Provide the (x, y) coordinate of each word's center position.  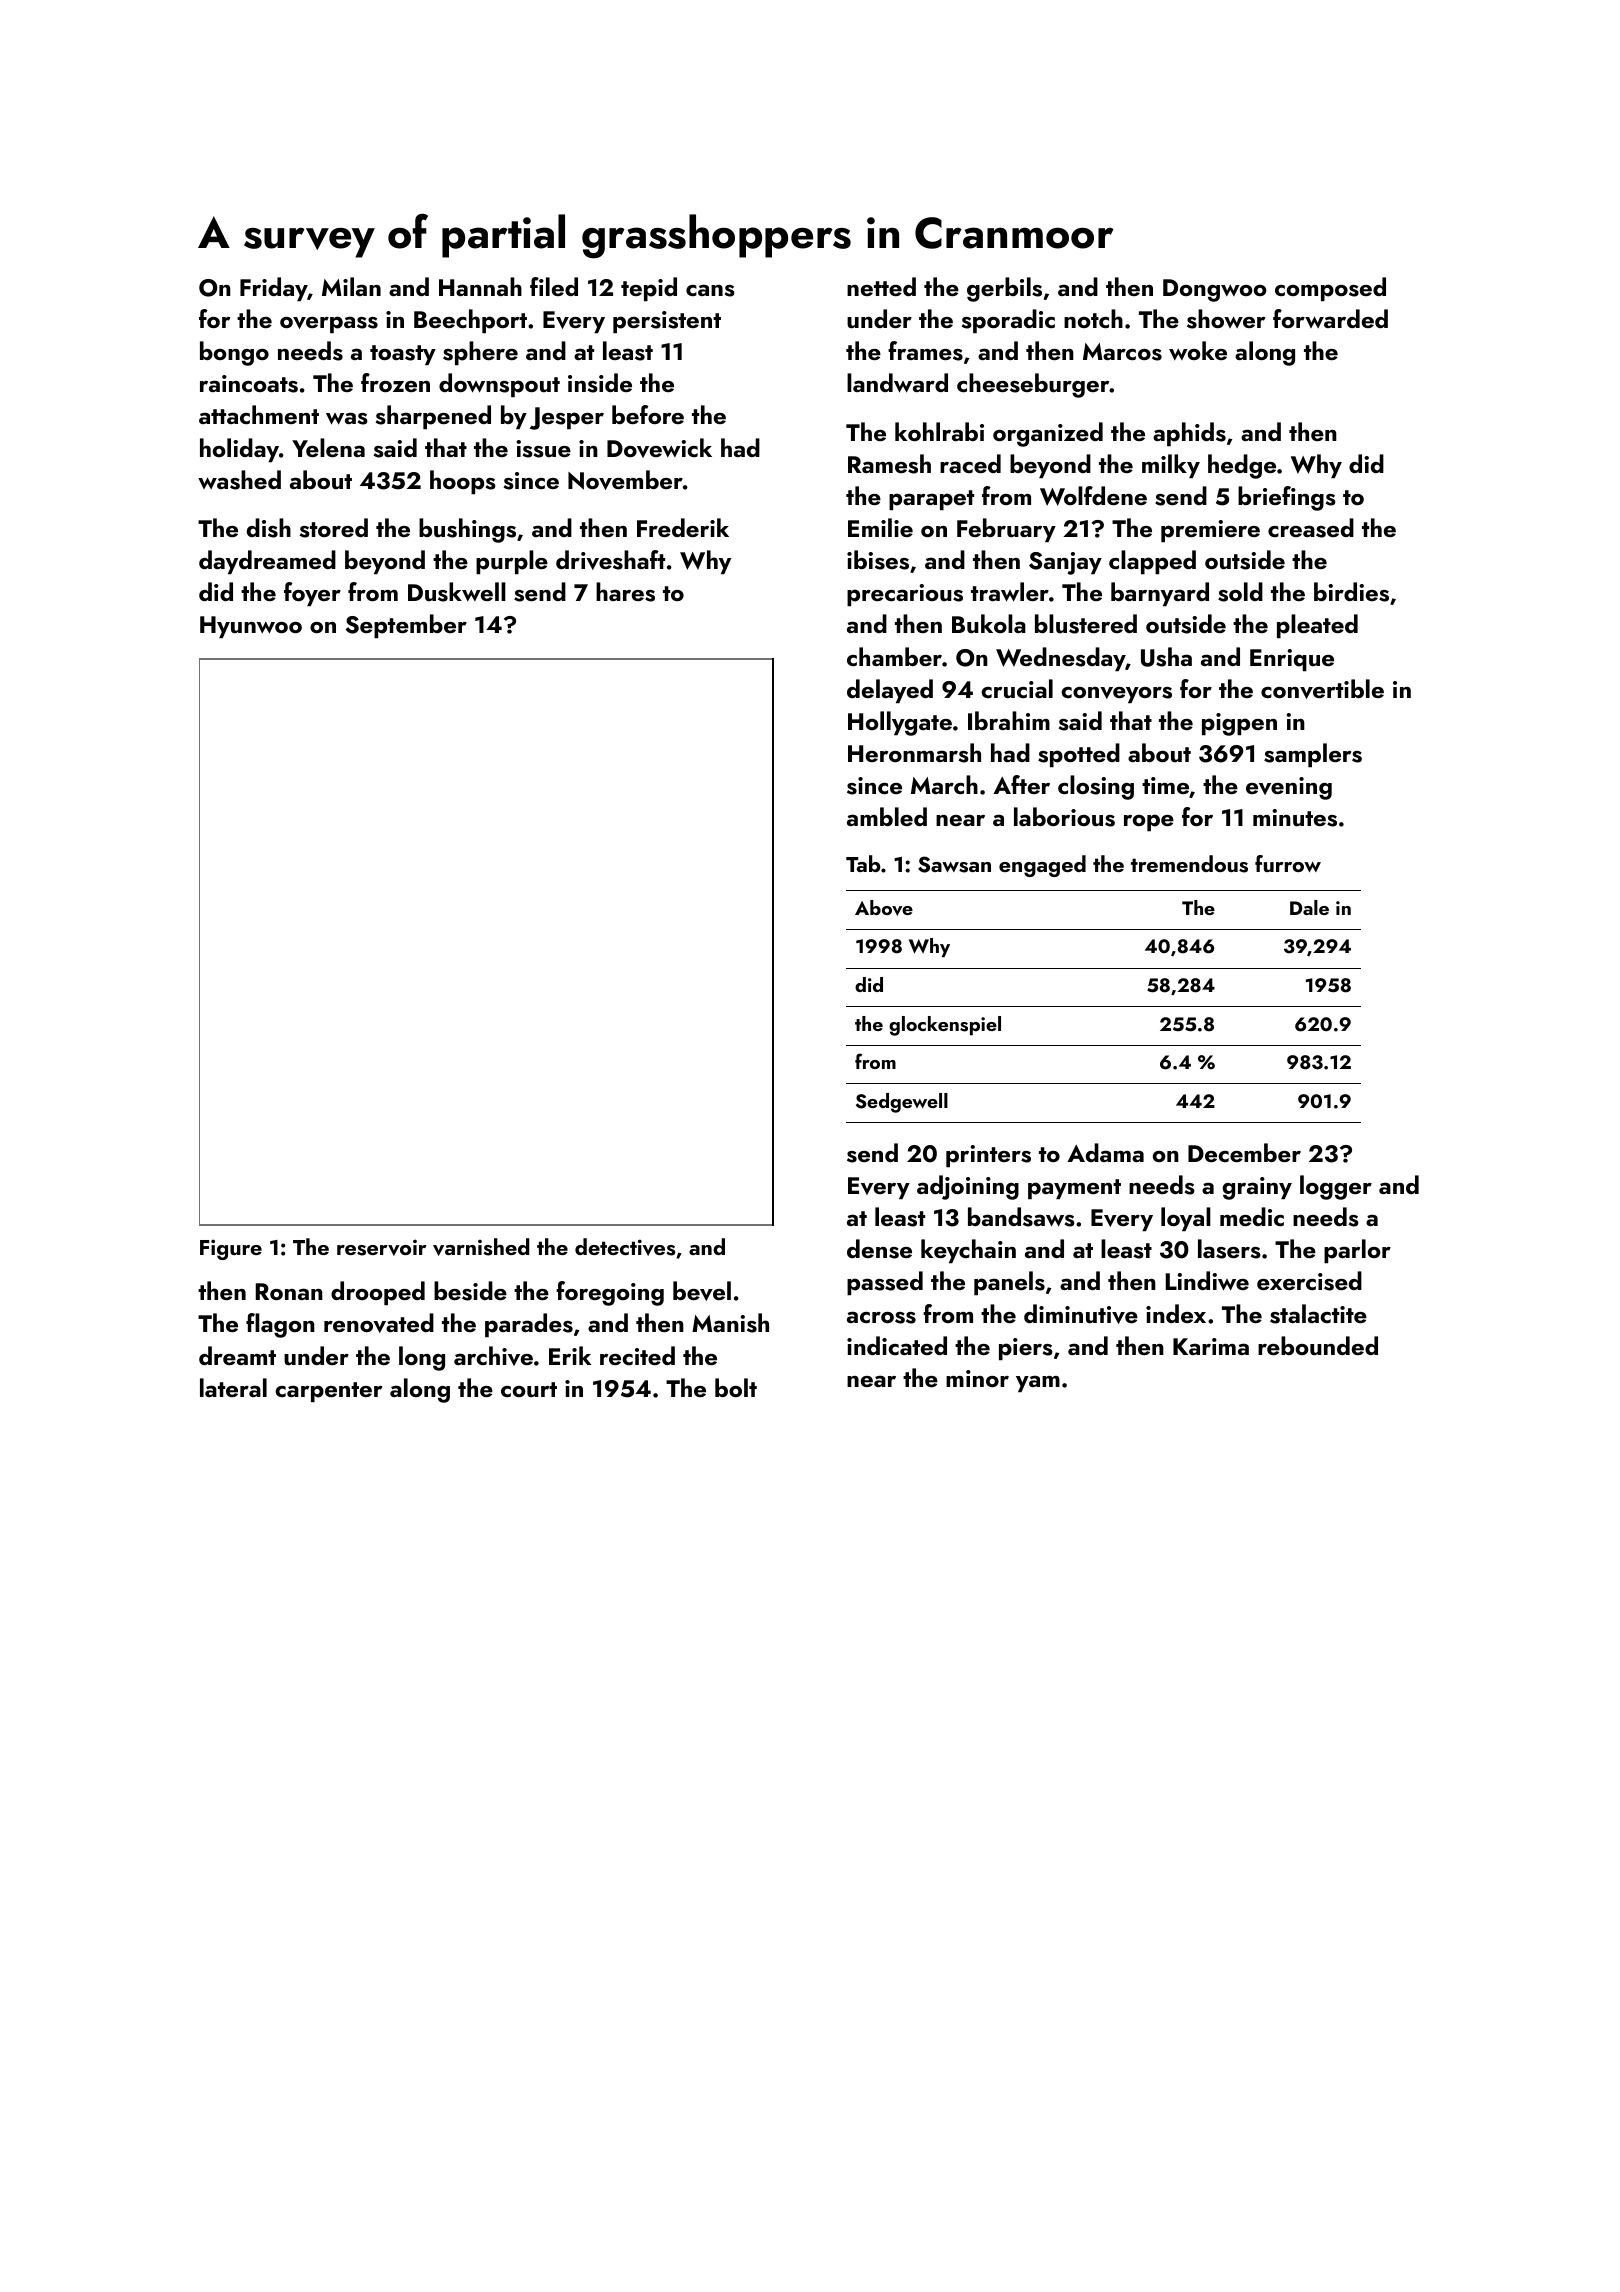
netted (881, 286)
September (406, 626)
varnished (481, 1247)
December (1244, 1152)
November (625, 480)
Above (884, 908)
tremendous (1189, 864)
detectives (625, 1247)
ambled (887, 816)
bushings (467, 530)
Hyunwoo (251, 627)
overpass (329, 324)
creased (1311, 528)
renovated (379, 1323)
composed (1330, 289)
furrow (1288, 863)
